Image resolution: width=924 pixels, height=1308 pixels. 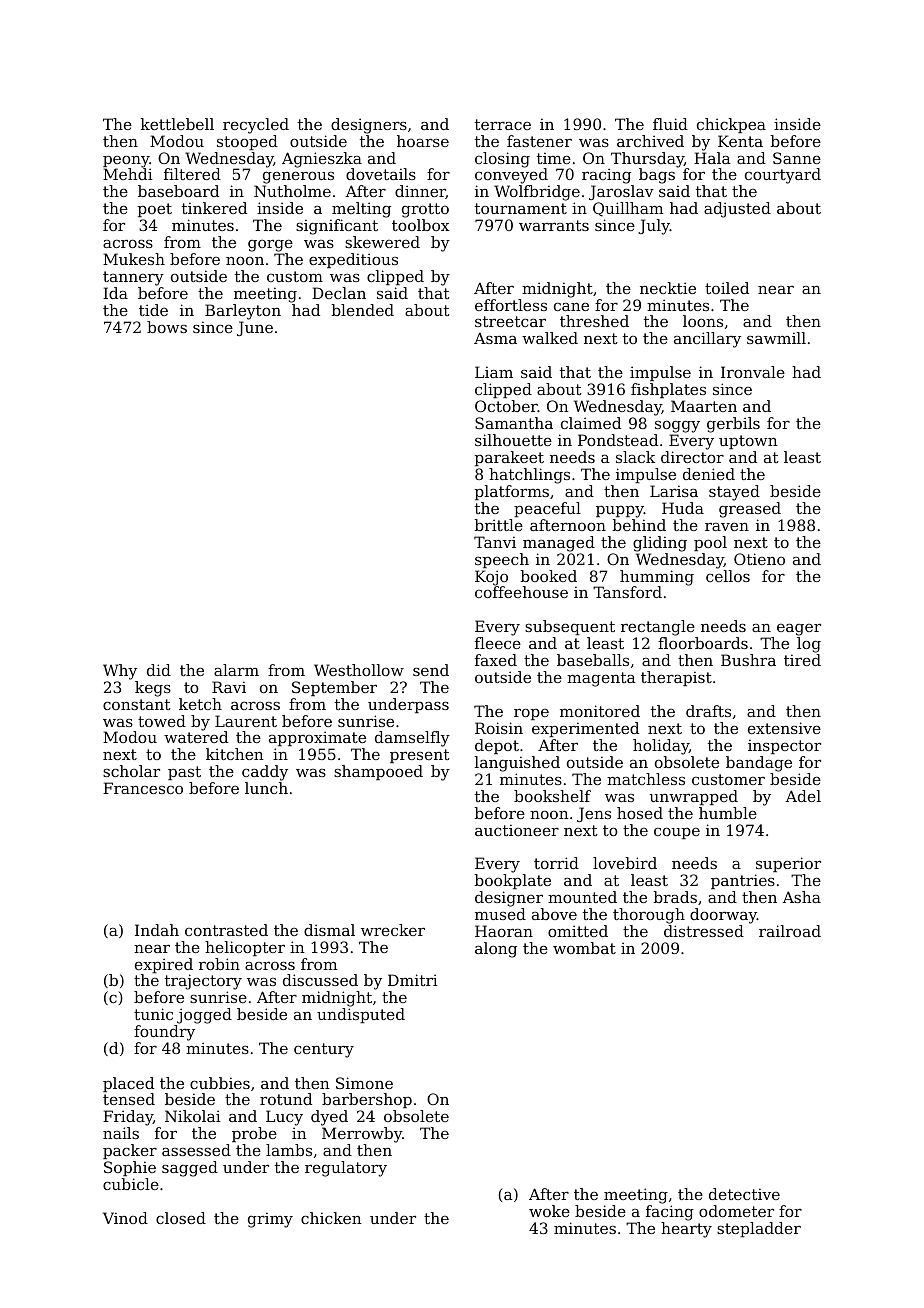 I want to click on cubbies, so click(x=220, y=1083).
